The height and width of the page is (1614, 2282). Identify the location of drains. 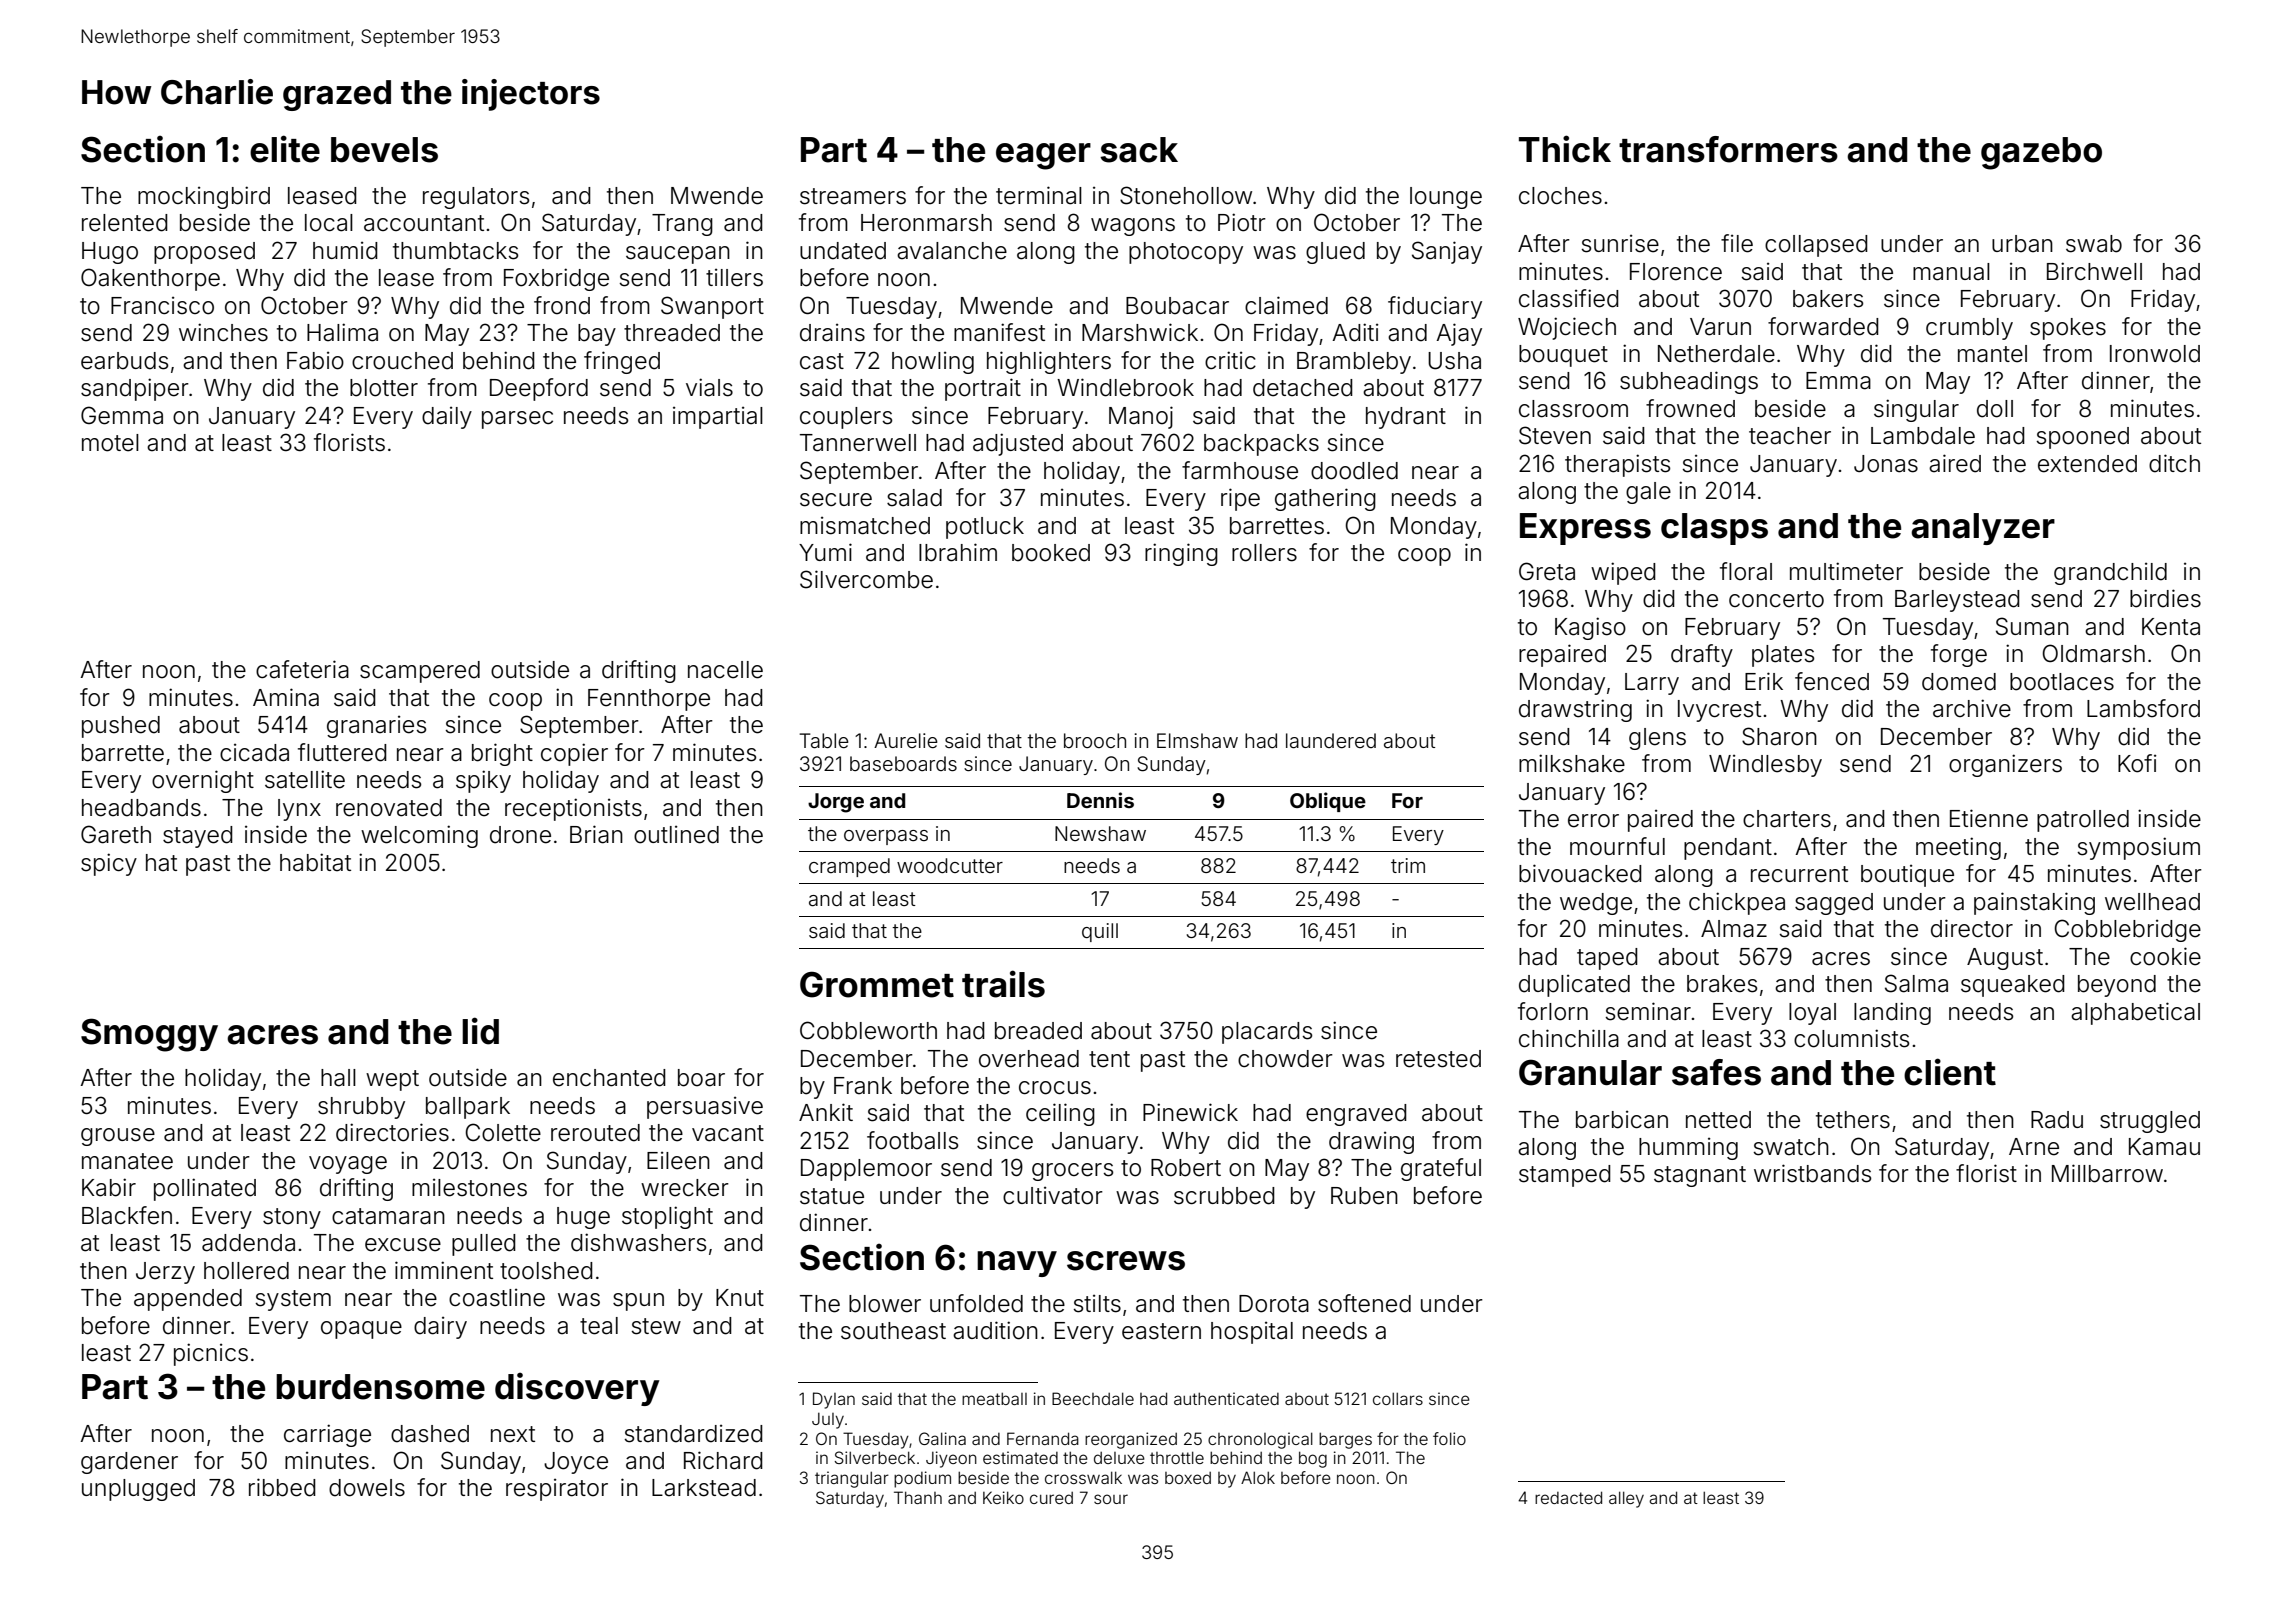
(832, 333).
